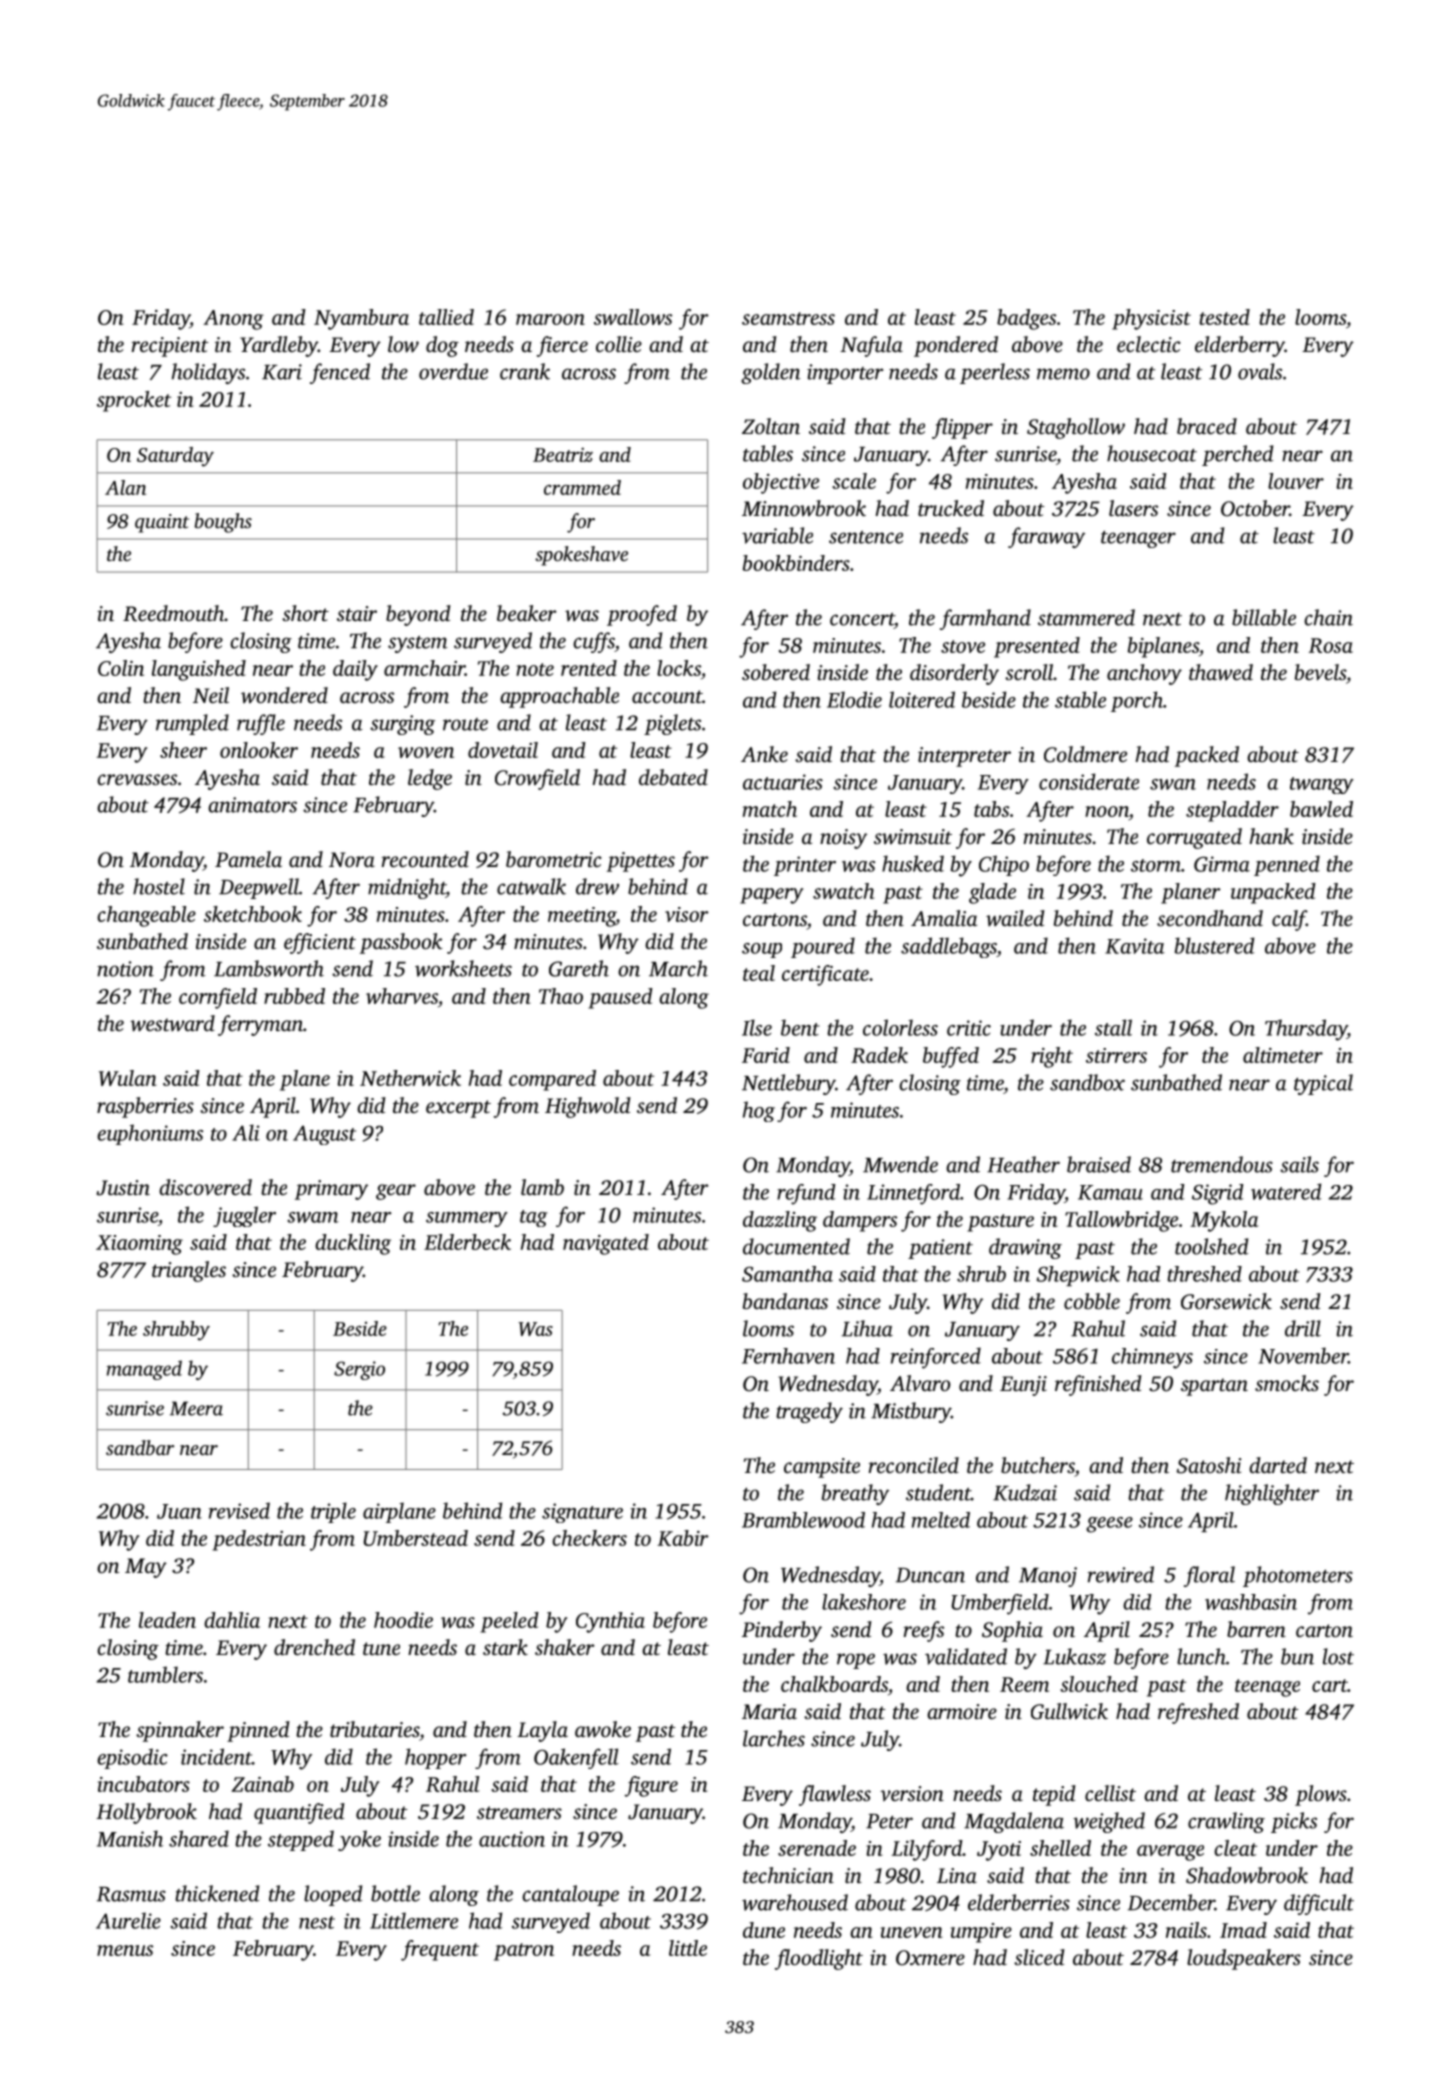  I want to click on quaint, so click(162, 523).
